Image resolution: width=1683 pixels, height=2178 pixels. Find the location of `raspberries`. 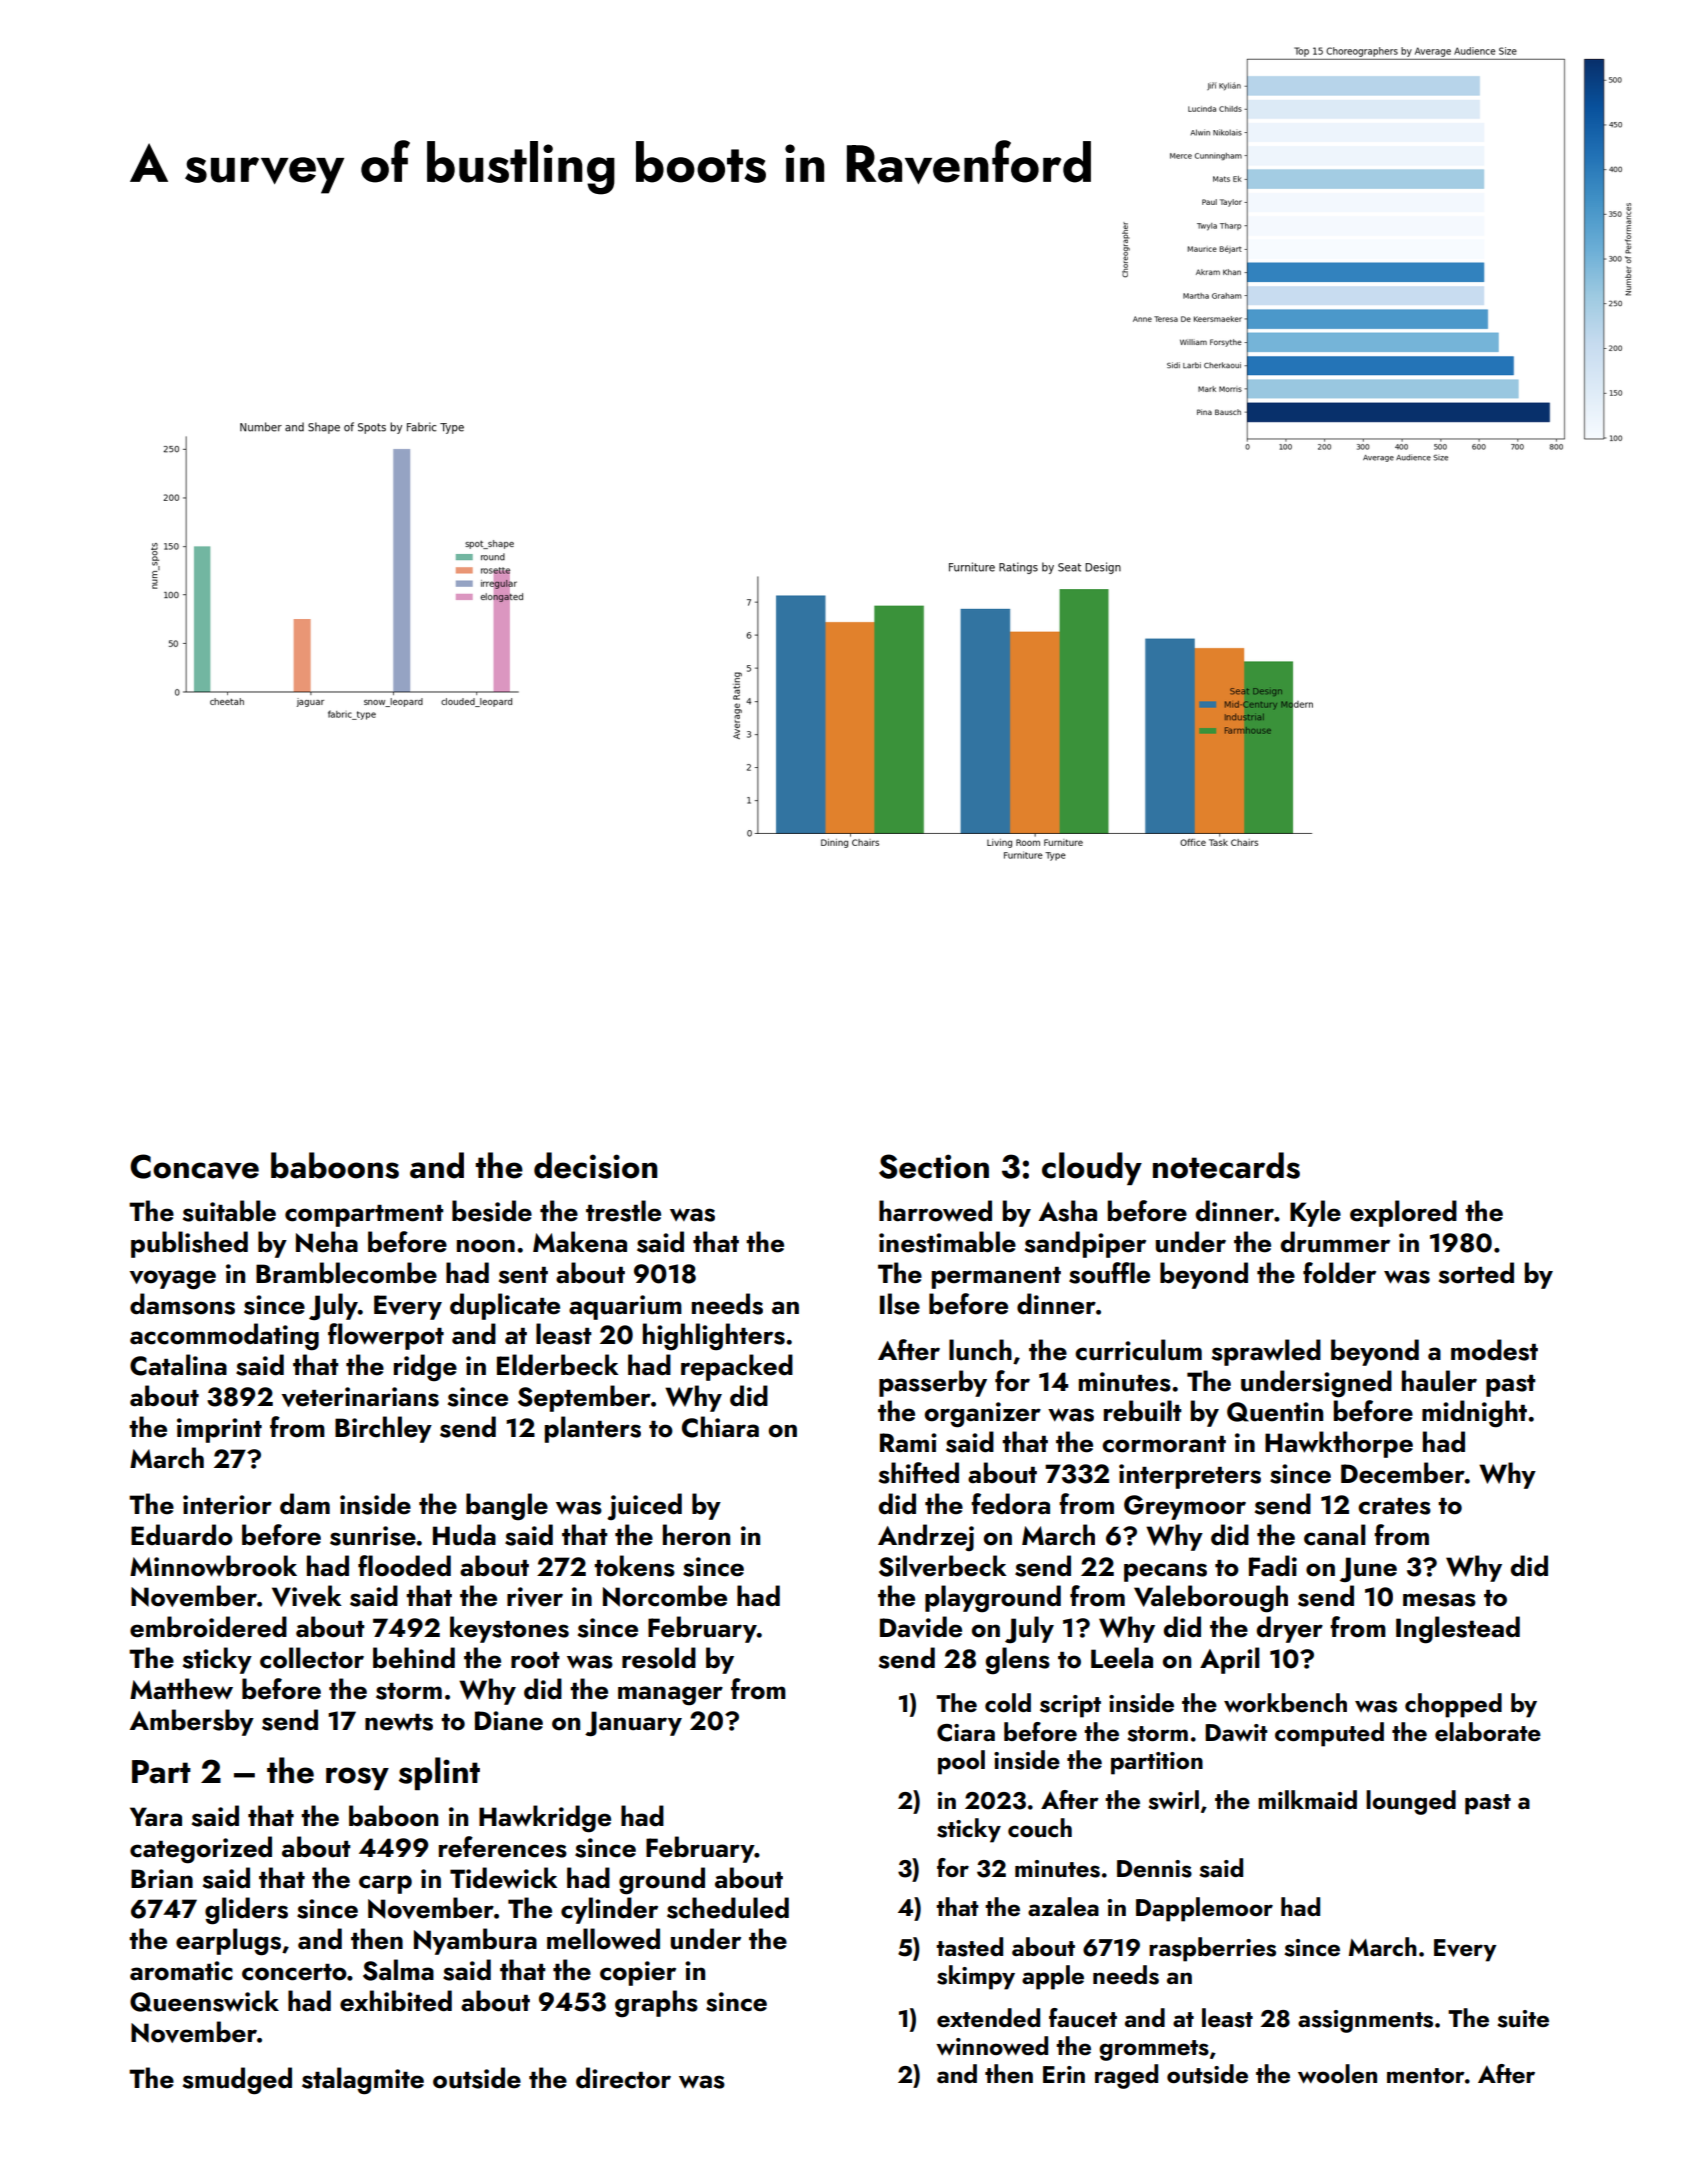

raspberries is located at coordinates (1212, 1949).
